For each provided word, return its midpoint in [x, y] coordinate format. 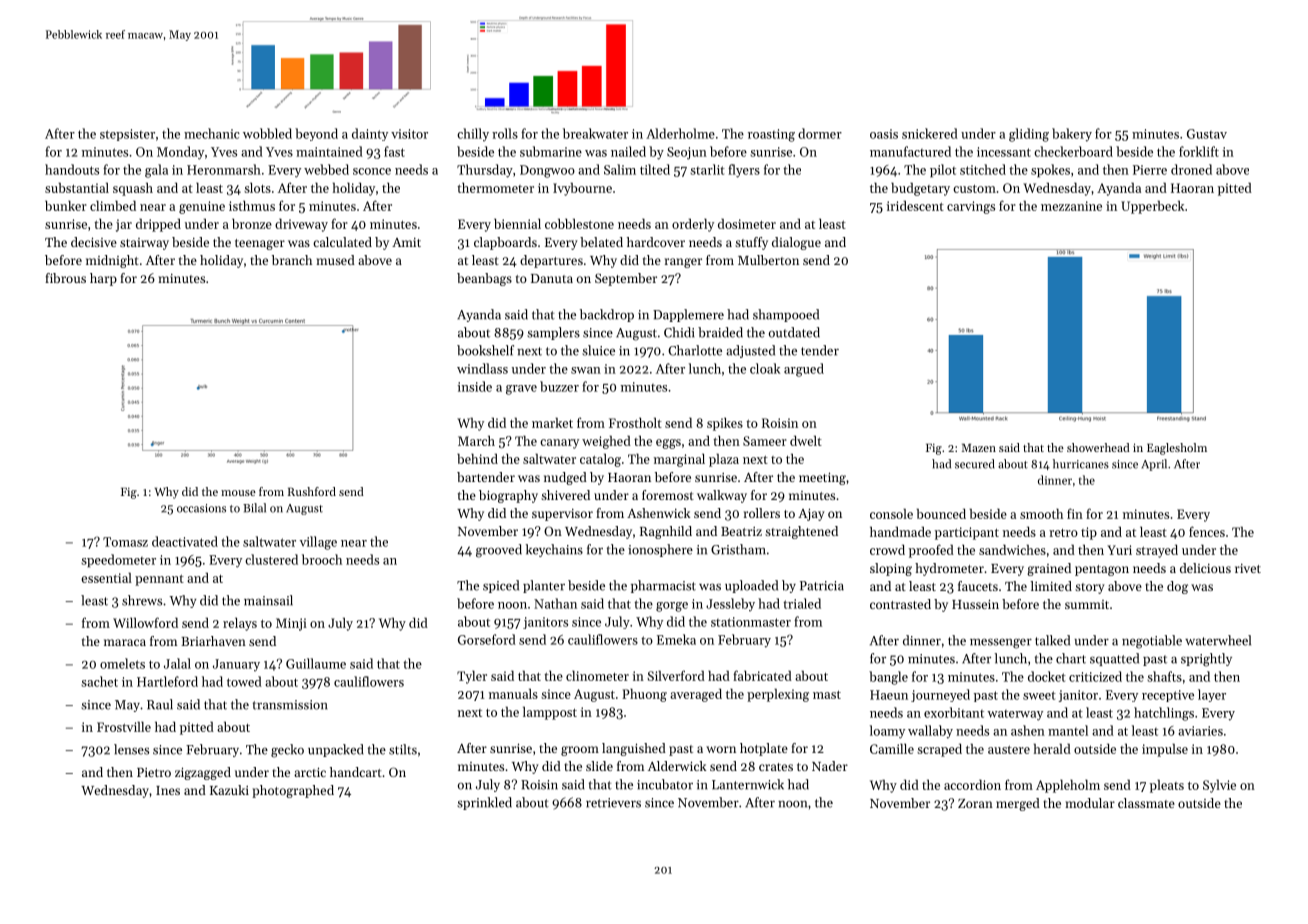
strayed [1157, 551]
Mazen [979, 448]
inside [475, 386]
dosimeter [747, 223]
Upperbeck [1152, 207]
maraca [125, 642]
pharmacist [663, 586]
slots [257, 187]
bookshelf [485, 350]
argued [804, 370]
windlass [482, 368]
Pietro [154, 772]
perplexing [778, 695]
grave [521, 390]
